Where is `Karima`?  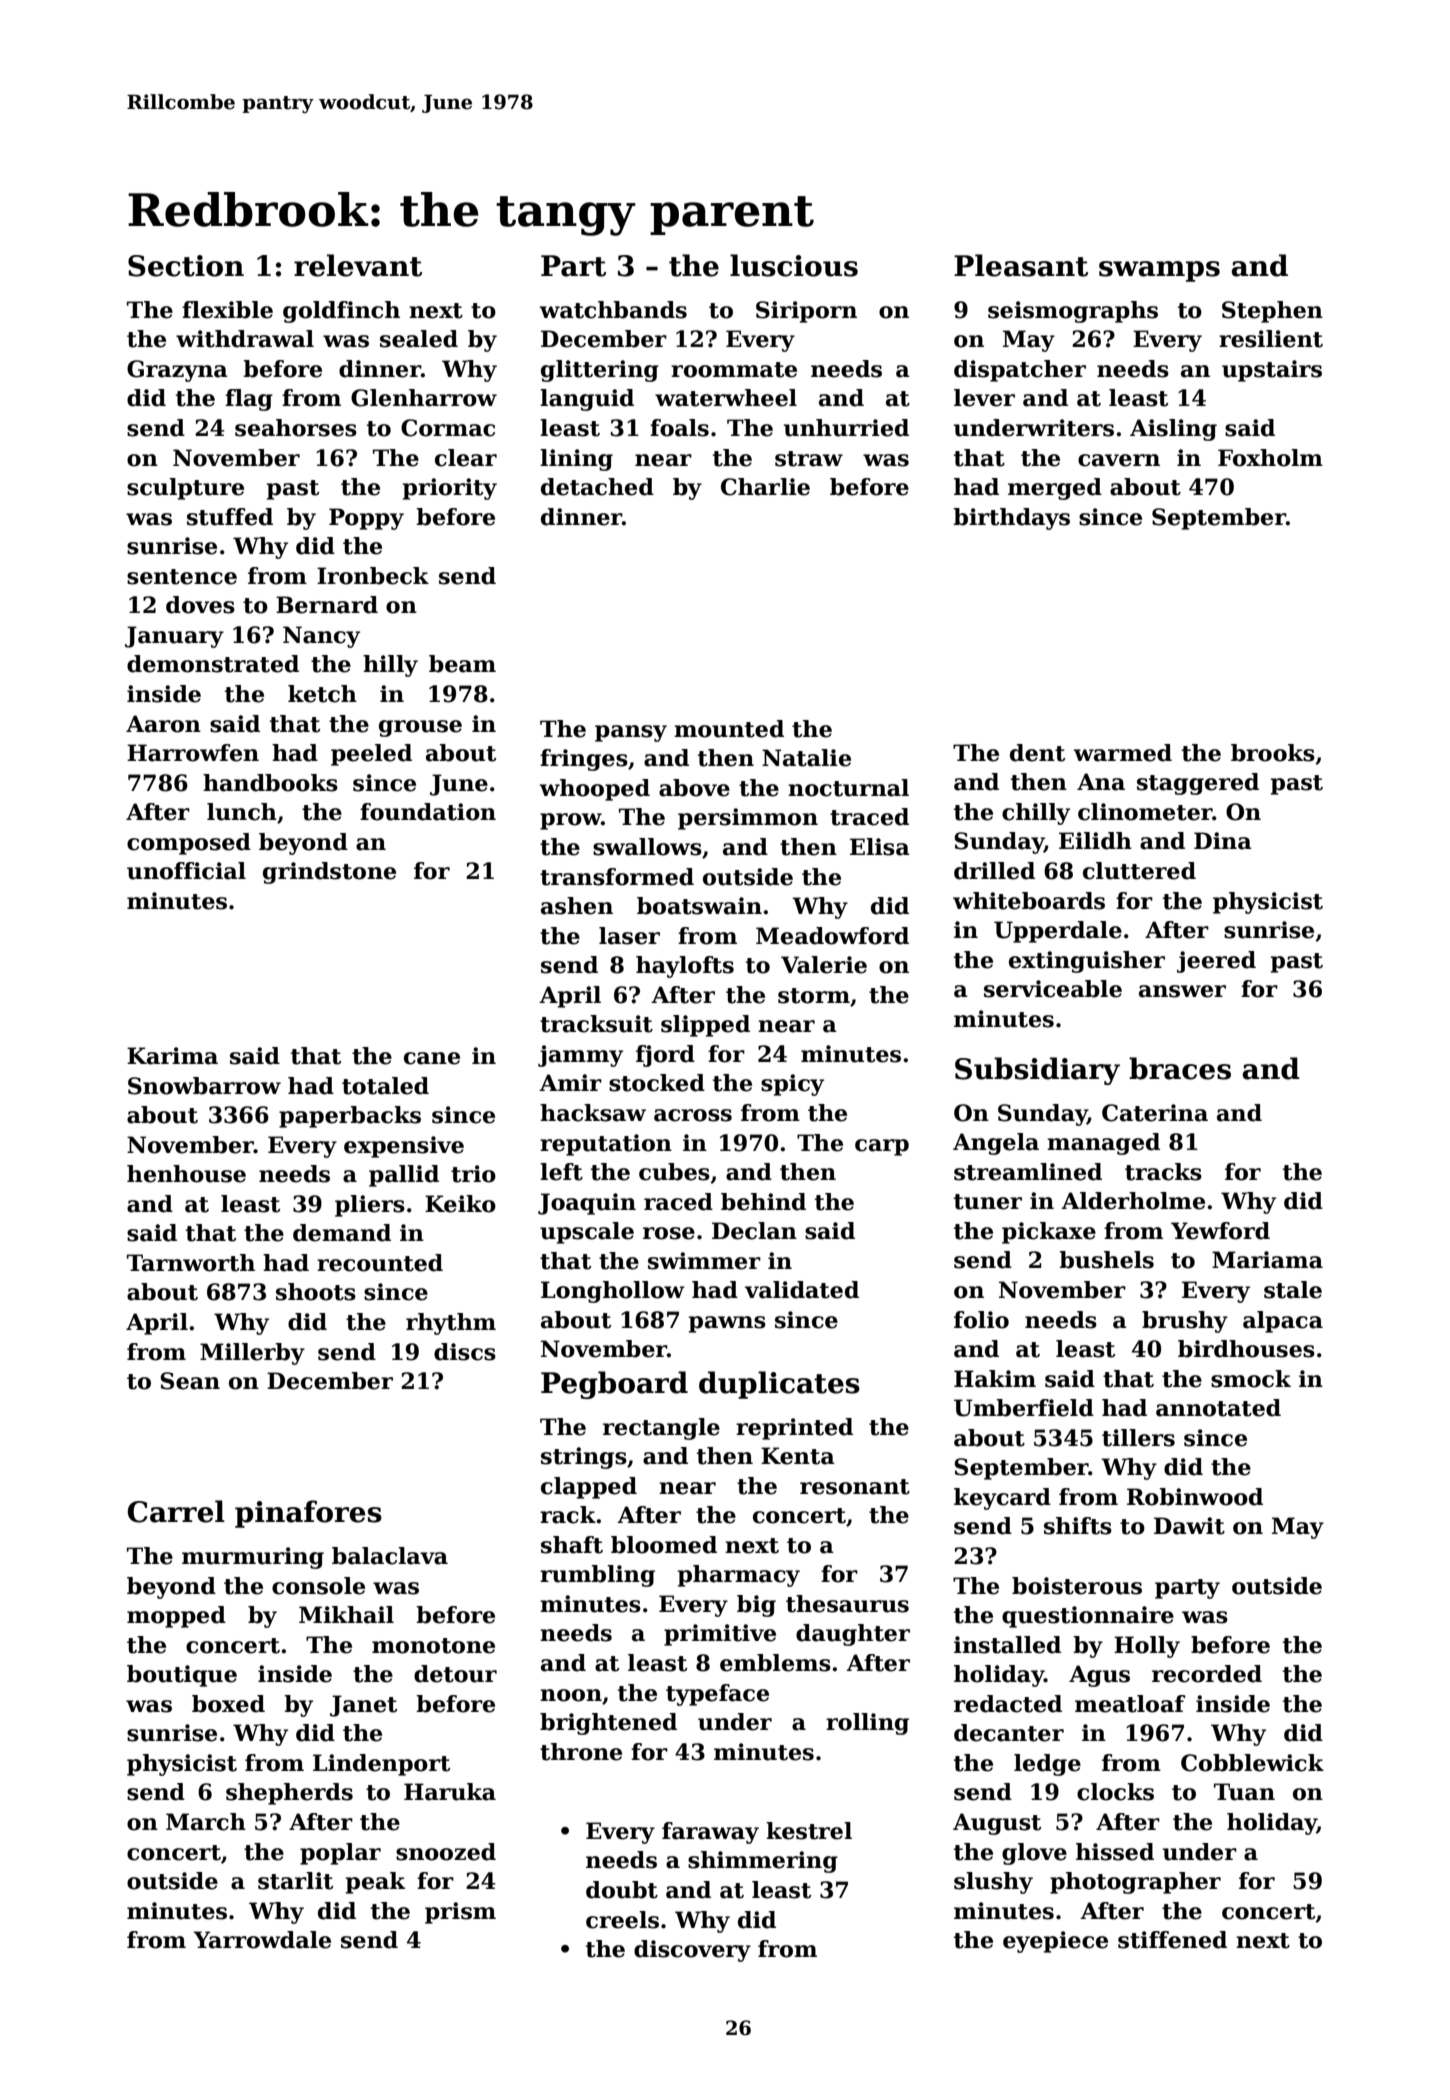
Karima is located at coordinates (172, 1056).
